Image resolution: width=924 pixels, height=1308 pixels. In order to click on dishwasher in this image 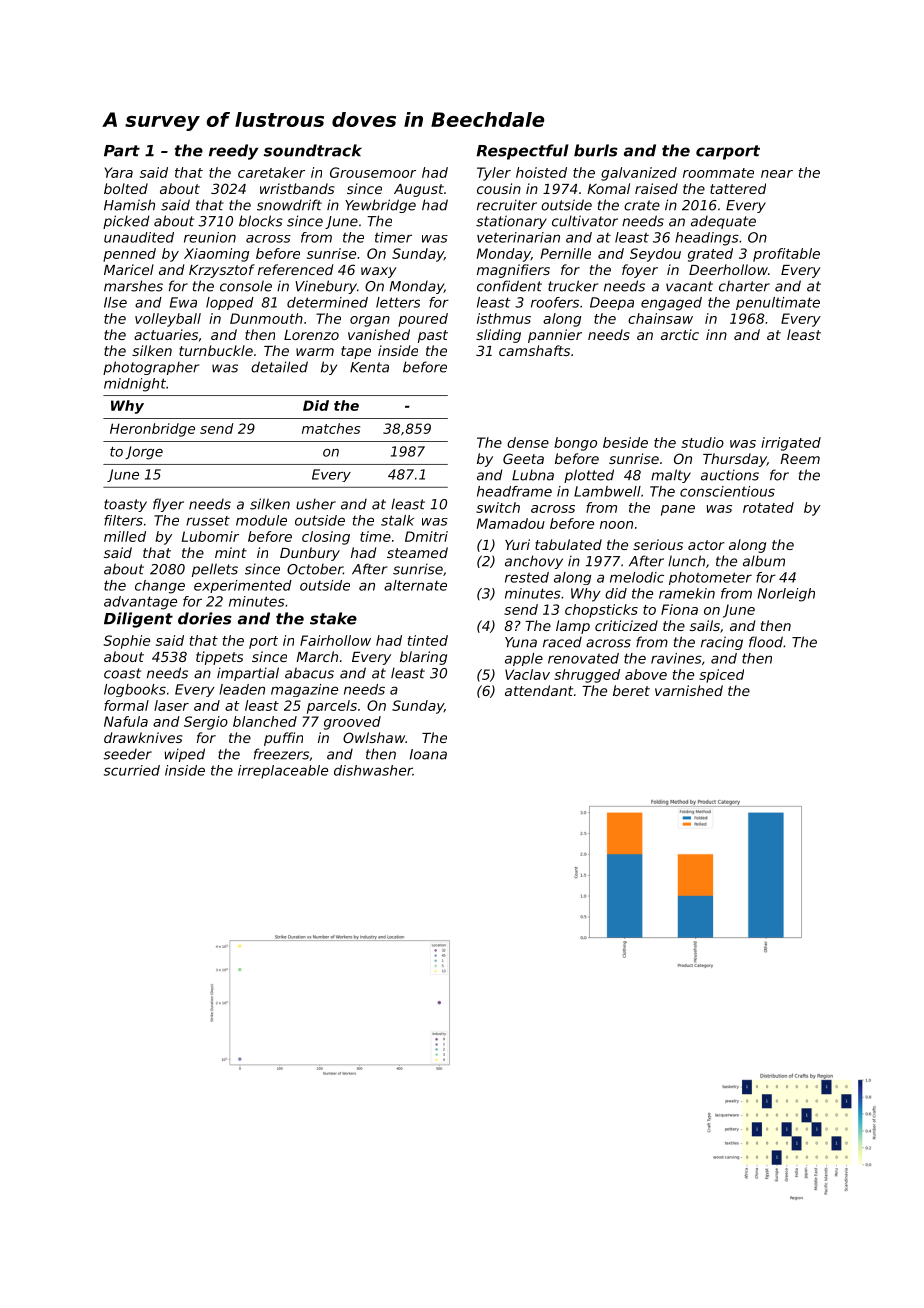, I will do `click(373, 770)`.
